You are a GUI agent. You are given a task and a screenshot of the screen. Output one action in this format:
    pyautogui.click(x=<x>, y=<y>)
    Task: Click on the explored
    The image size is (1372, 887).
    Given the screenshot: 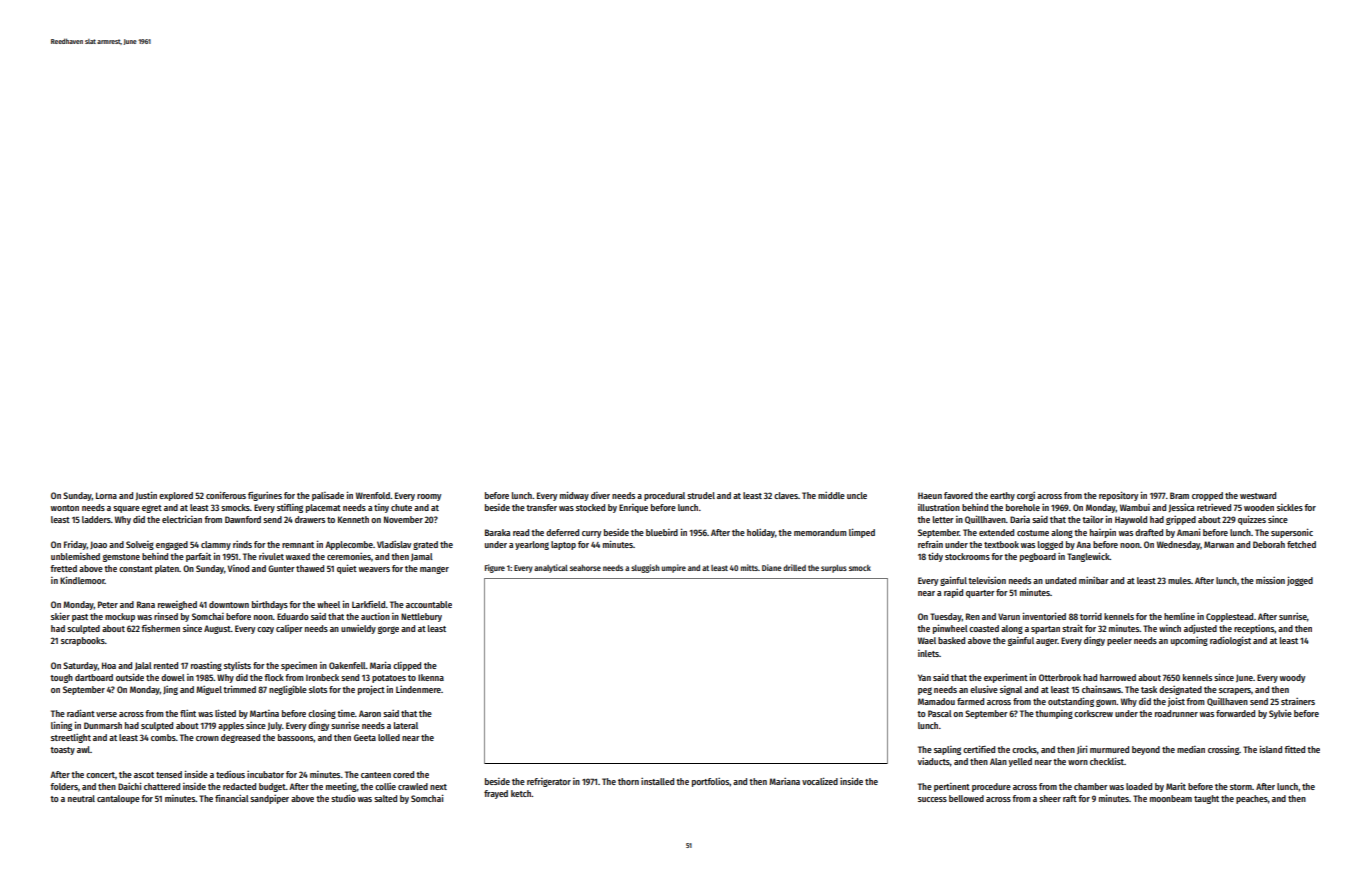 What is the action you would take?
    pyautogui.click(x=176, y=496)
